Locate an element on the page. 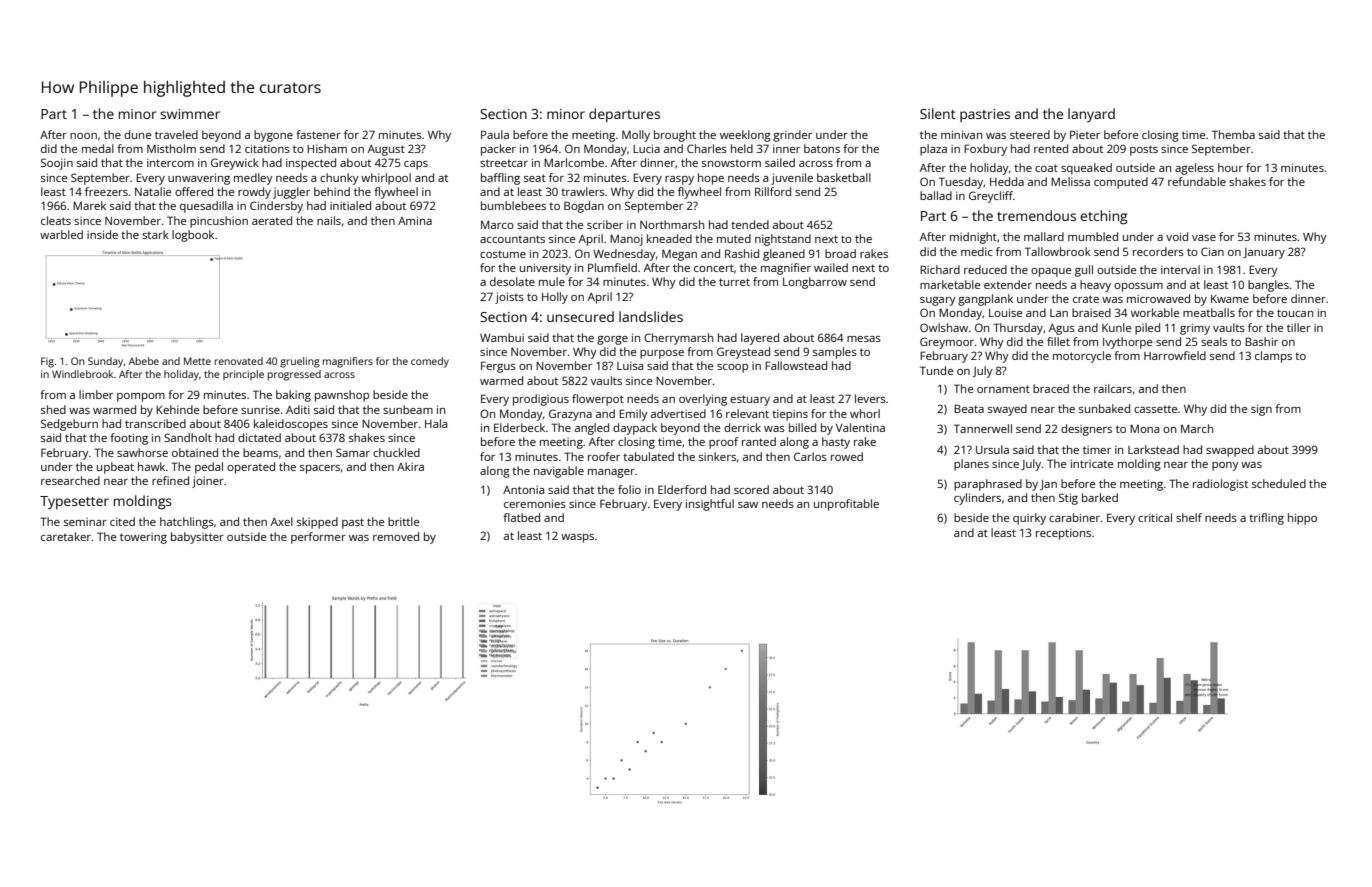 This document has width=1372, height=887. Abebe is located at coordinates (144, 361).
